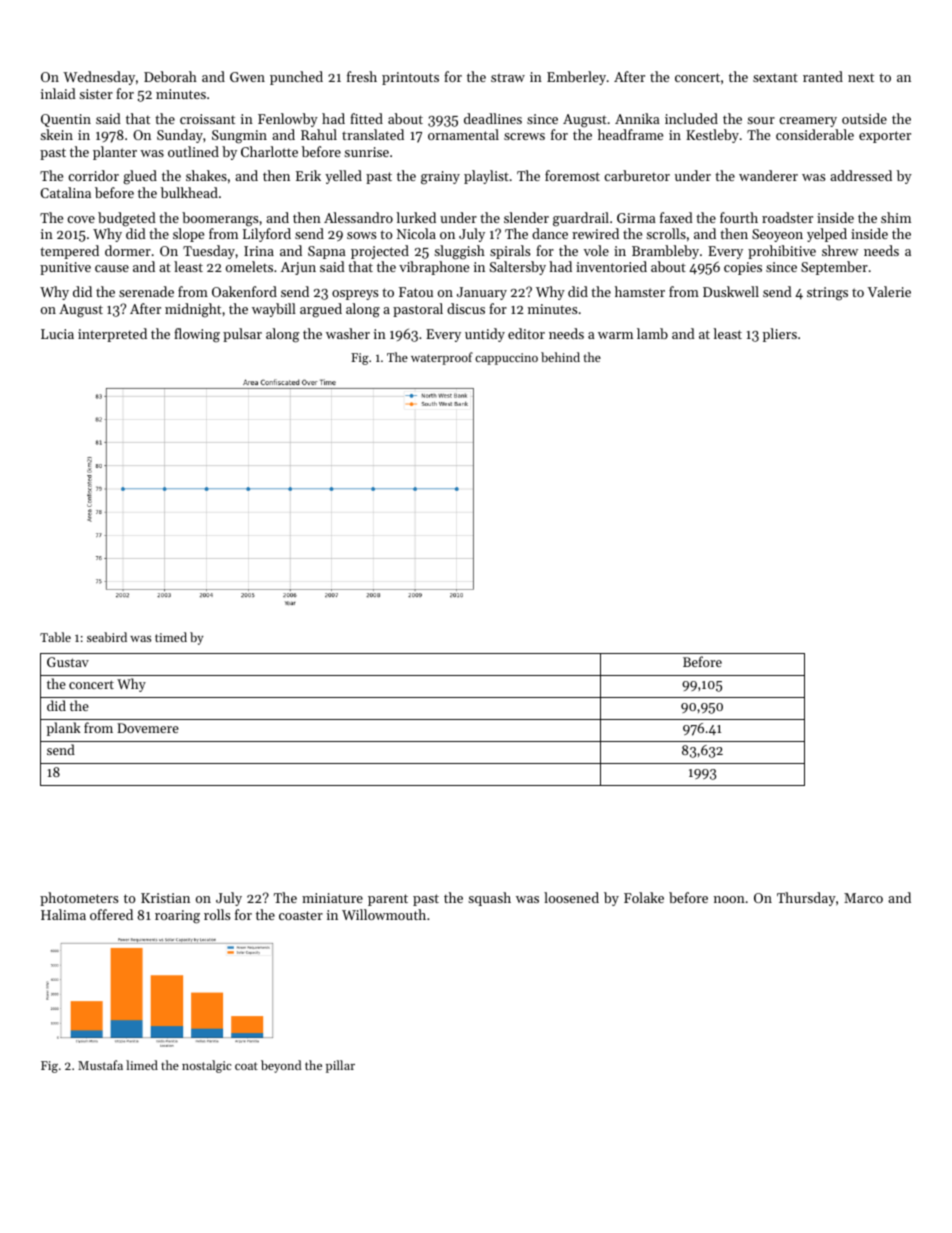 The height and width of the document is (1233, 952). What do you see at coordinates (571, 897) in the document?
I see `loosened` at bounding box center [571, 897].
